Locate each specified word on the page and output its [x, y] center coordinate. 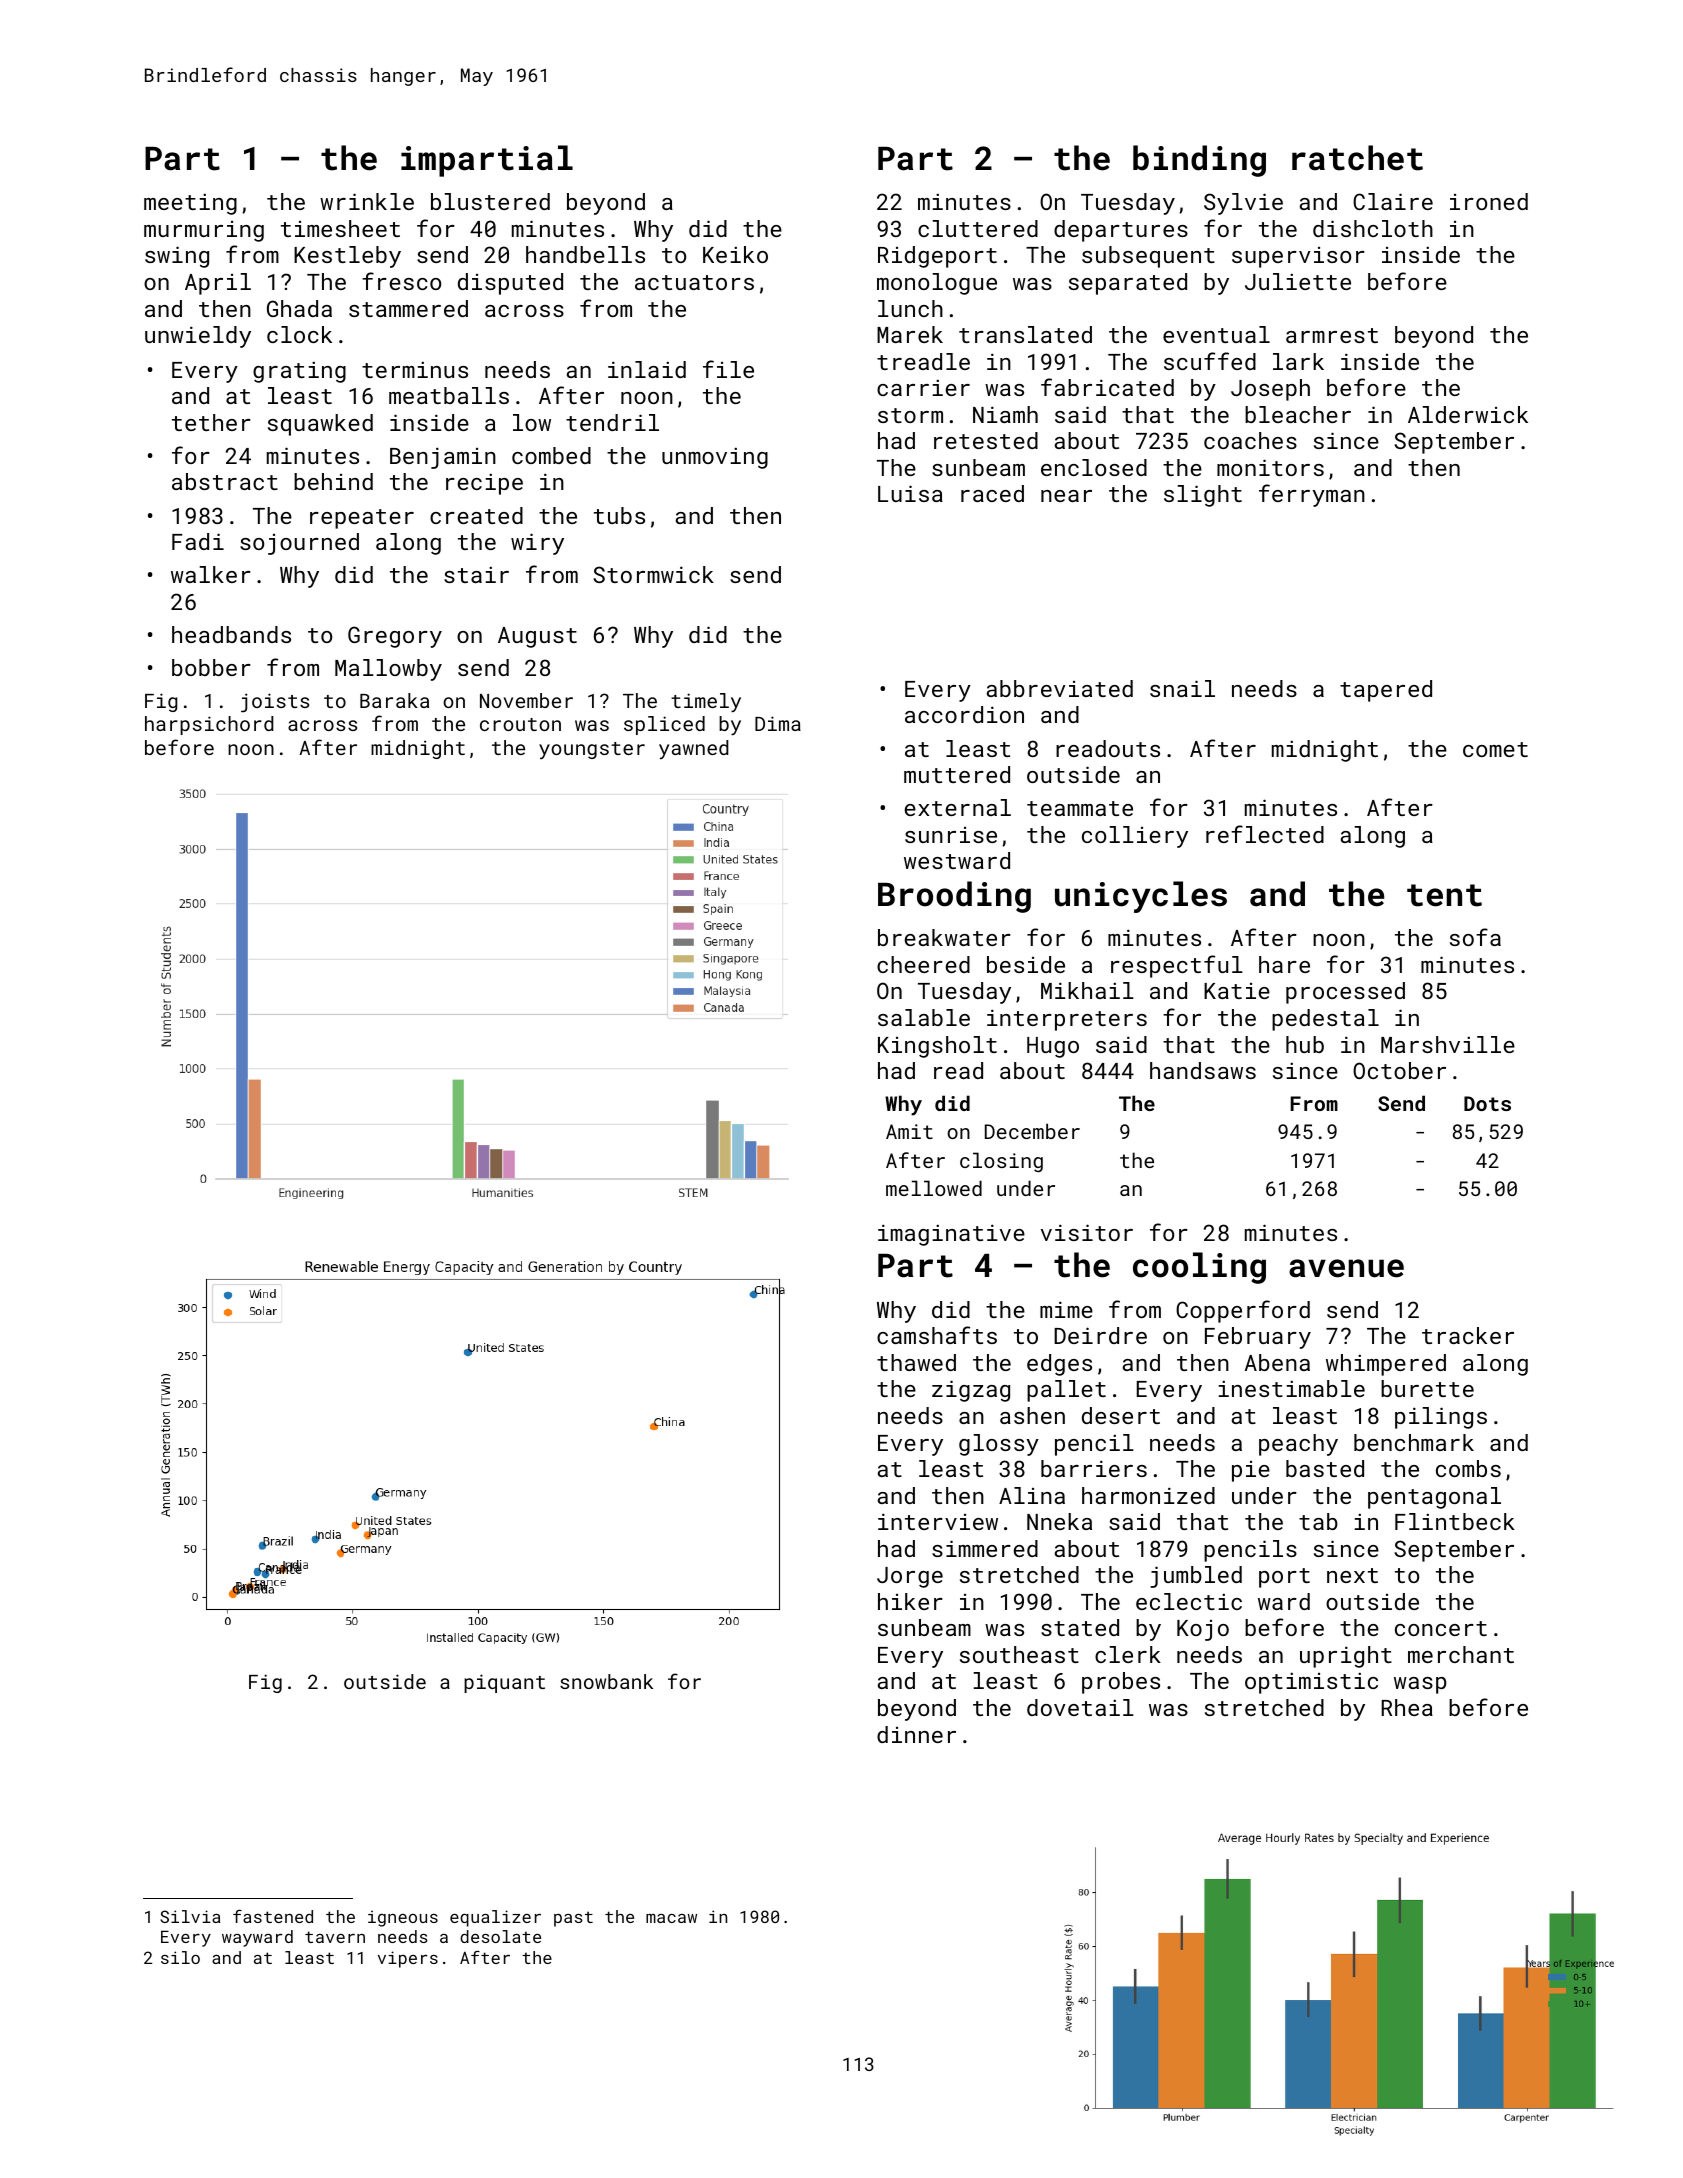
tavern [335, 1937]
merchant [1461, 1654]
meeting [190, 204]
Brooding [954, 897]
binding [1199, 161]
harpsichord [209, 725]
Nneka [1059, 1521]
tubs [619, 515]
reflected [1265, 834]
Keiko [735, 254]
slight [1203, 496]
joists [275, 703]
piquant [504, 1683]
